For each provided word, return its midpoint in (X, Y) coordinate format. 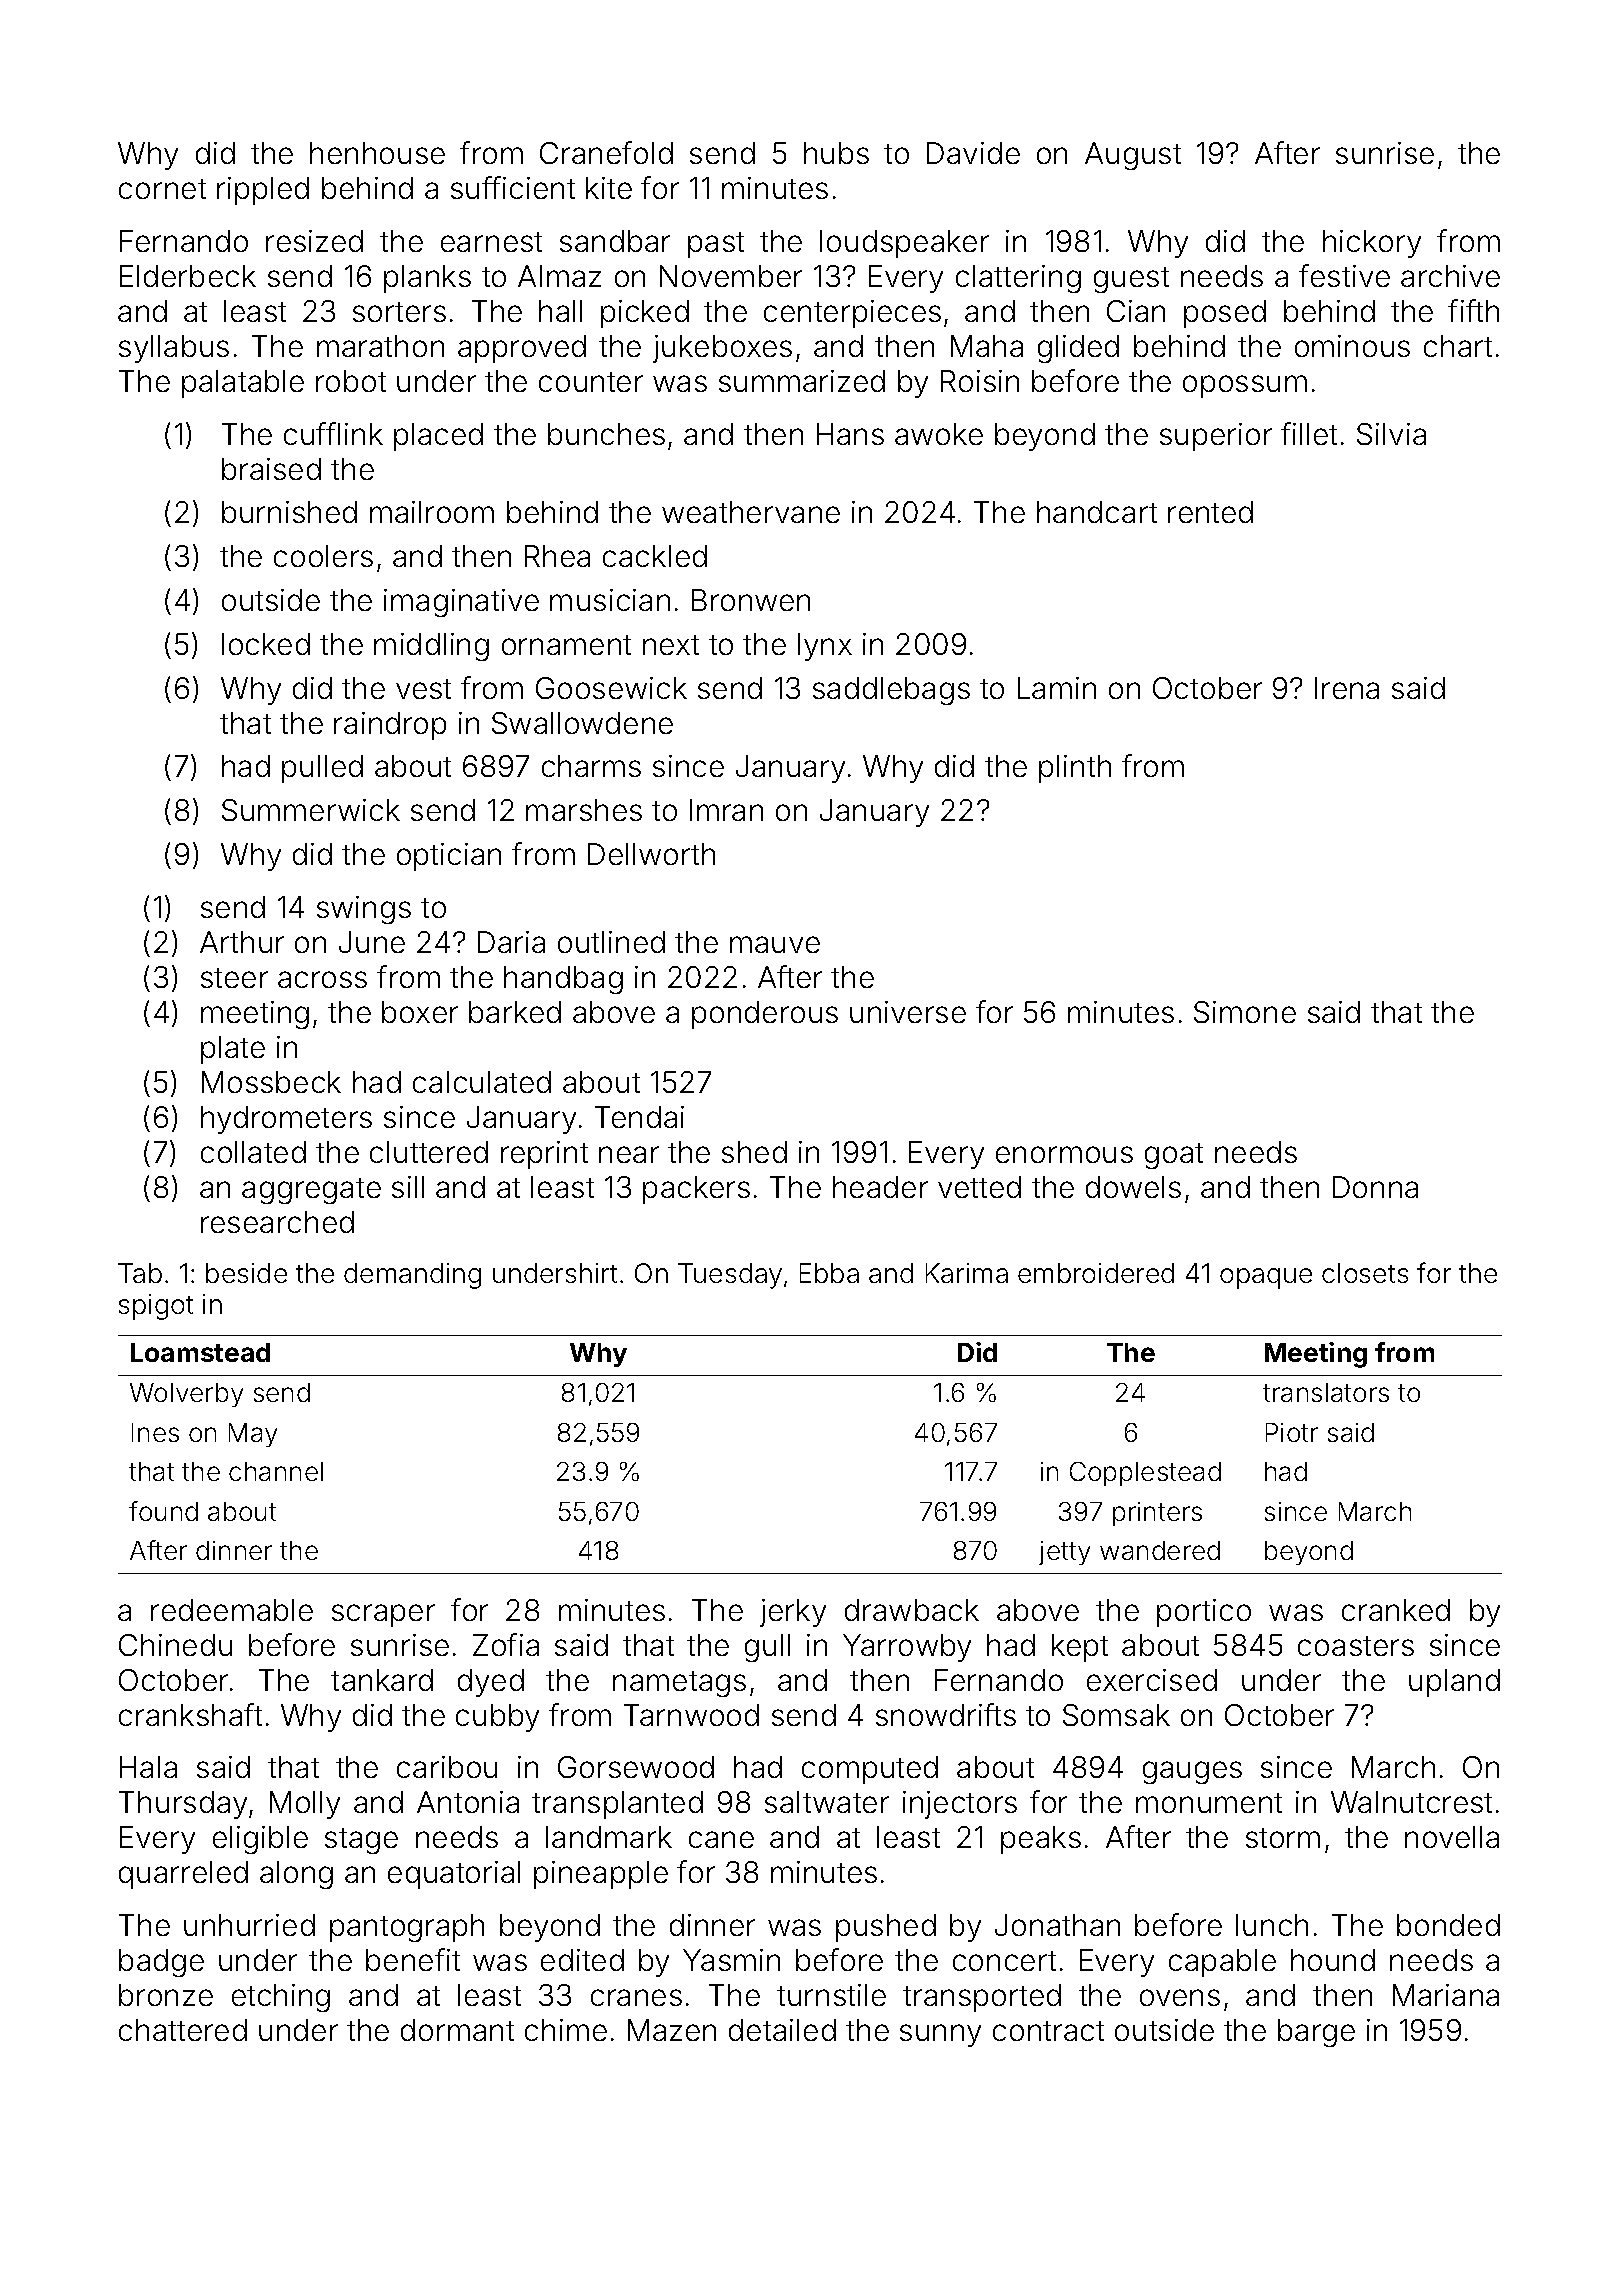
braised (271, 469)
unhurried (249, 1925)
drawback (912, 1610)
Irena (1347, 688)
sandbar (615, 241)
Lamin (1057, 688)
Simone (1245, 1012)
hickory (1372, 244)
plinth (1075, 769)
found (163, 1511)
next (671, 645)
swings (364, 910)
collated (253, 1152)
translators (1326, 1392)
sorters (399, 312)
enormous (1064, 1154)
